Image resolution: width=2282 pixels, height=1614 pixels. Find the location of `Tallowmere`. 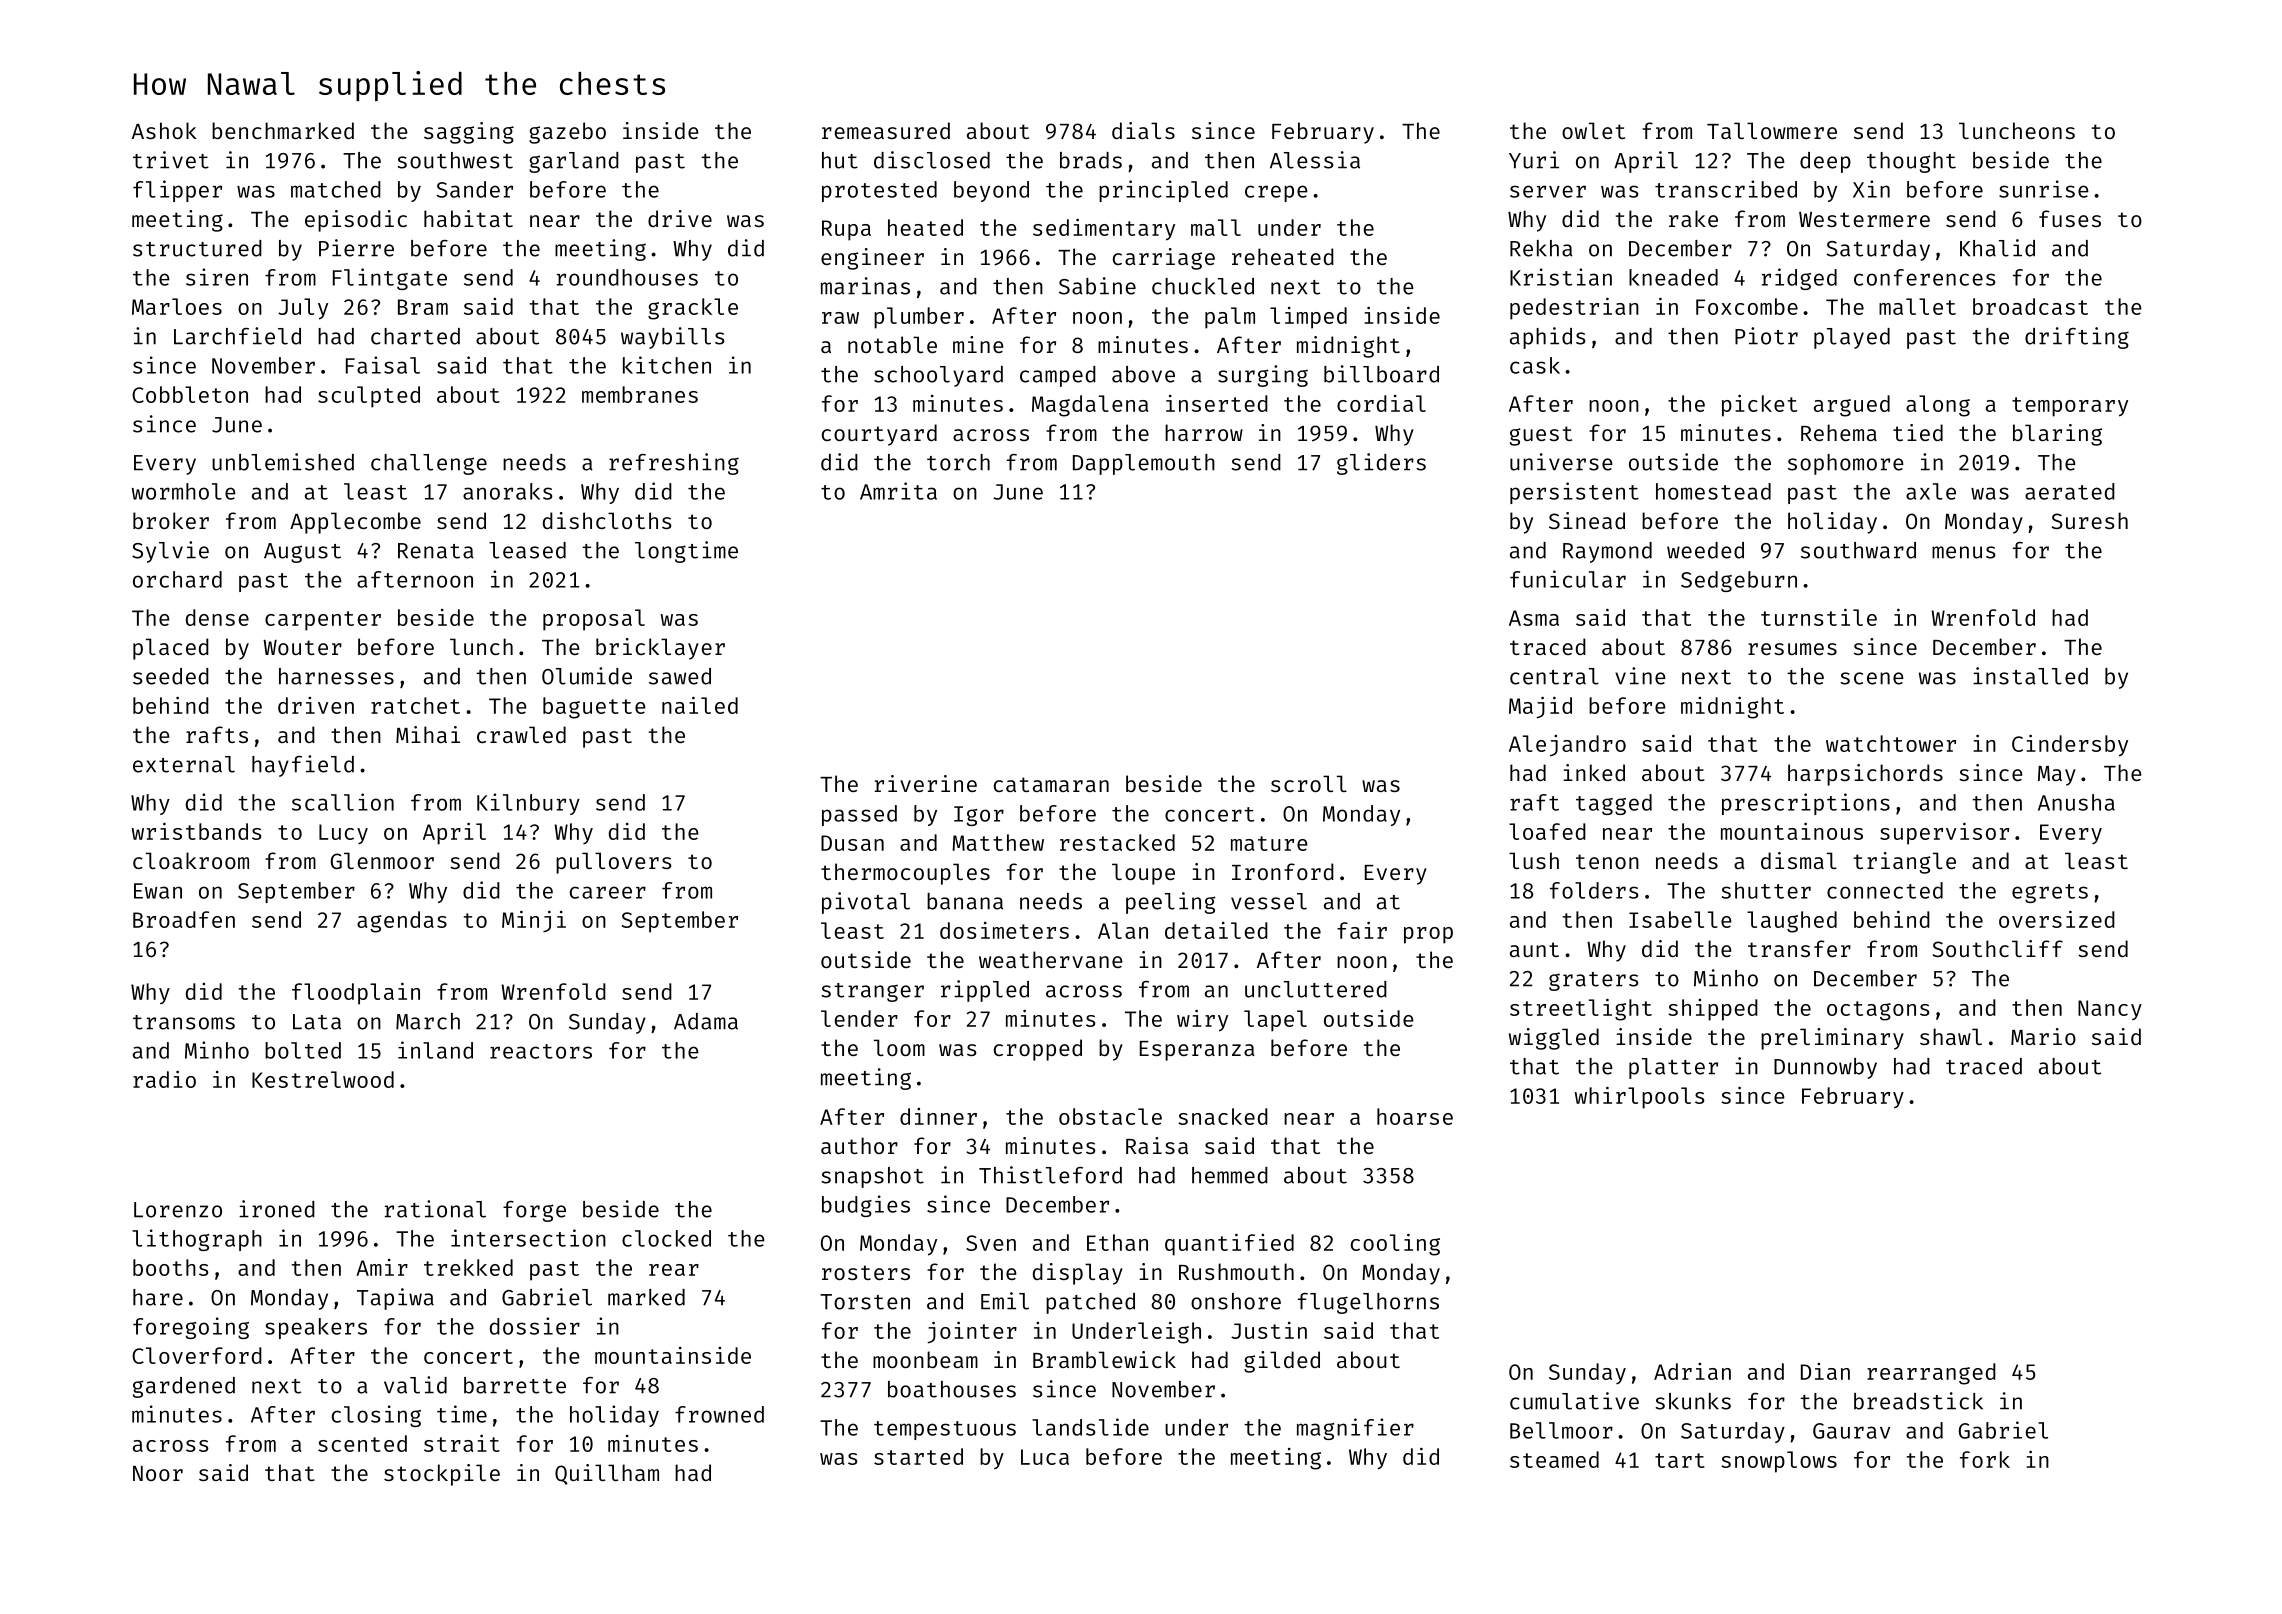

Tallowmere is located at coordinates (1772, 130).
